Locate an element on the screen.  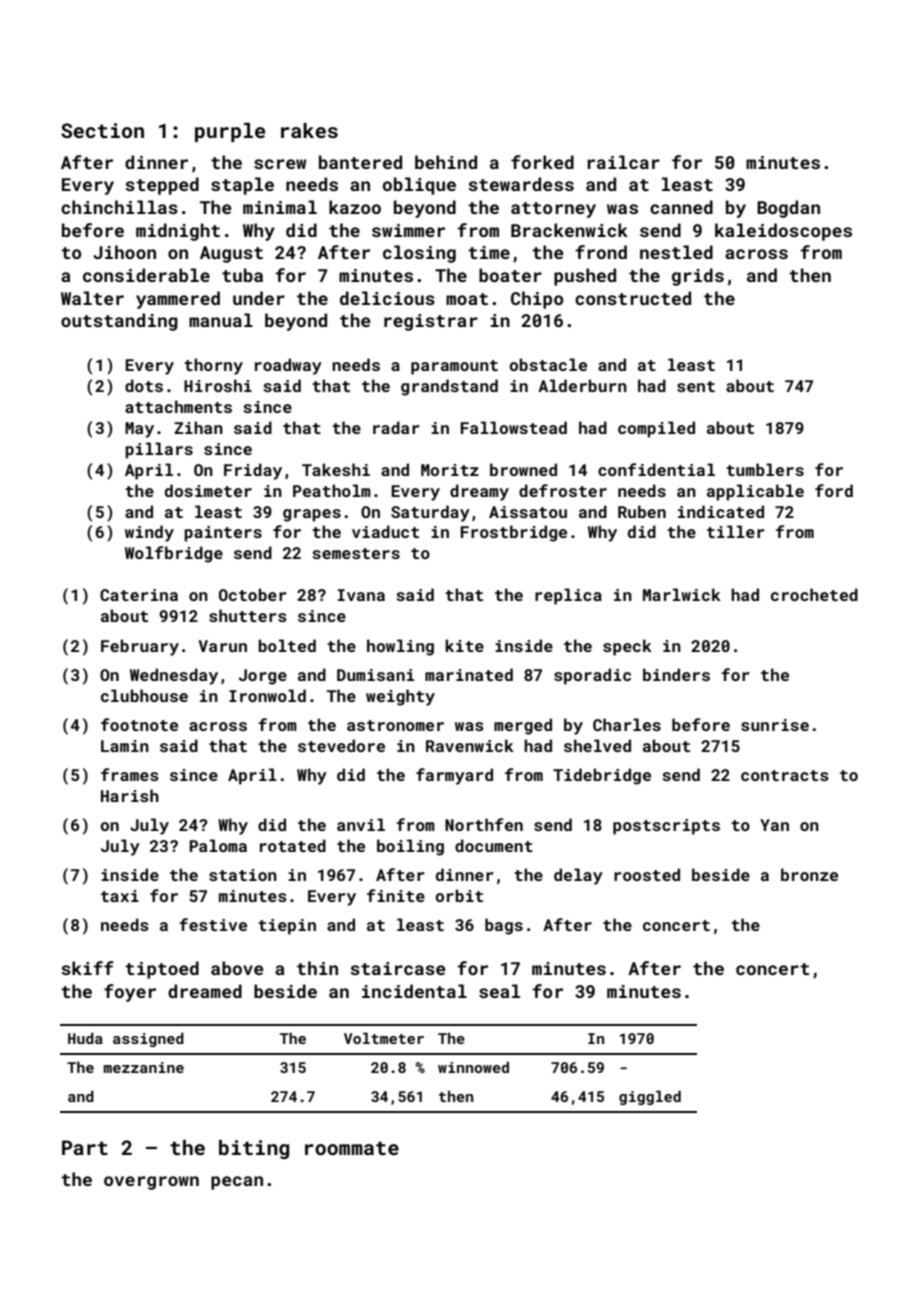
Harish is located at coordinates (130, 795).
